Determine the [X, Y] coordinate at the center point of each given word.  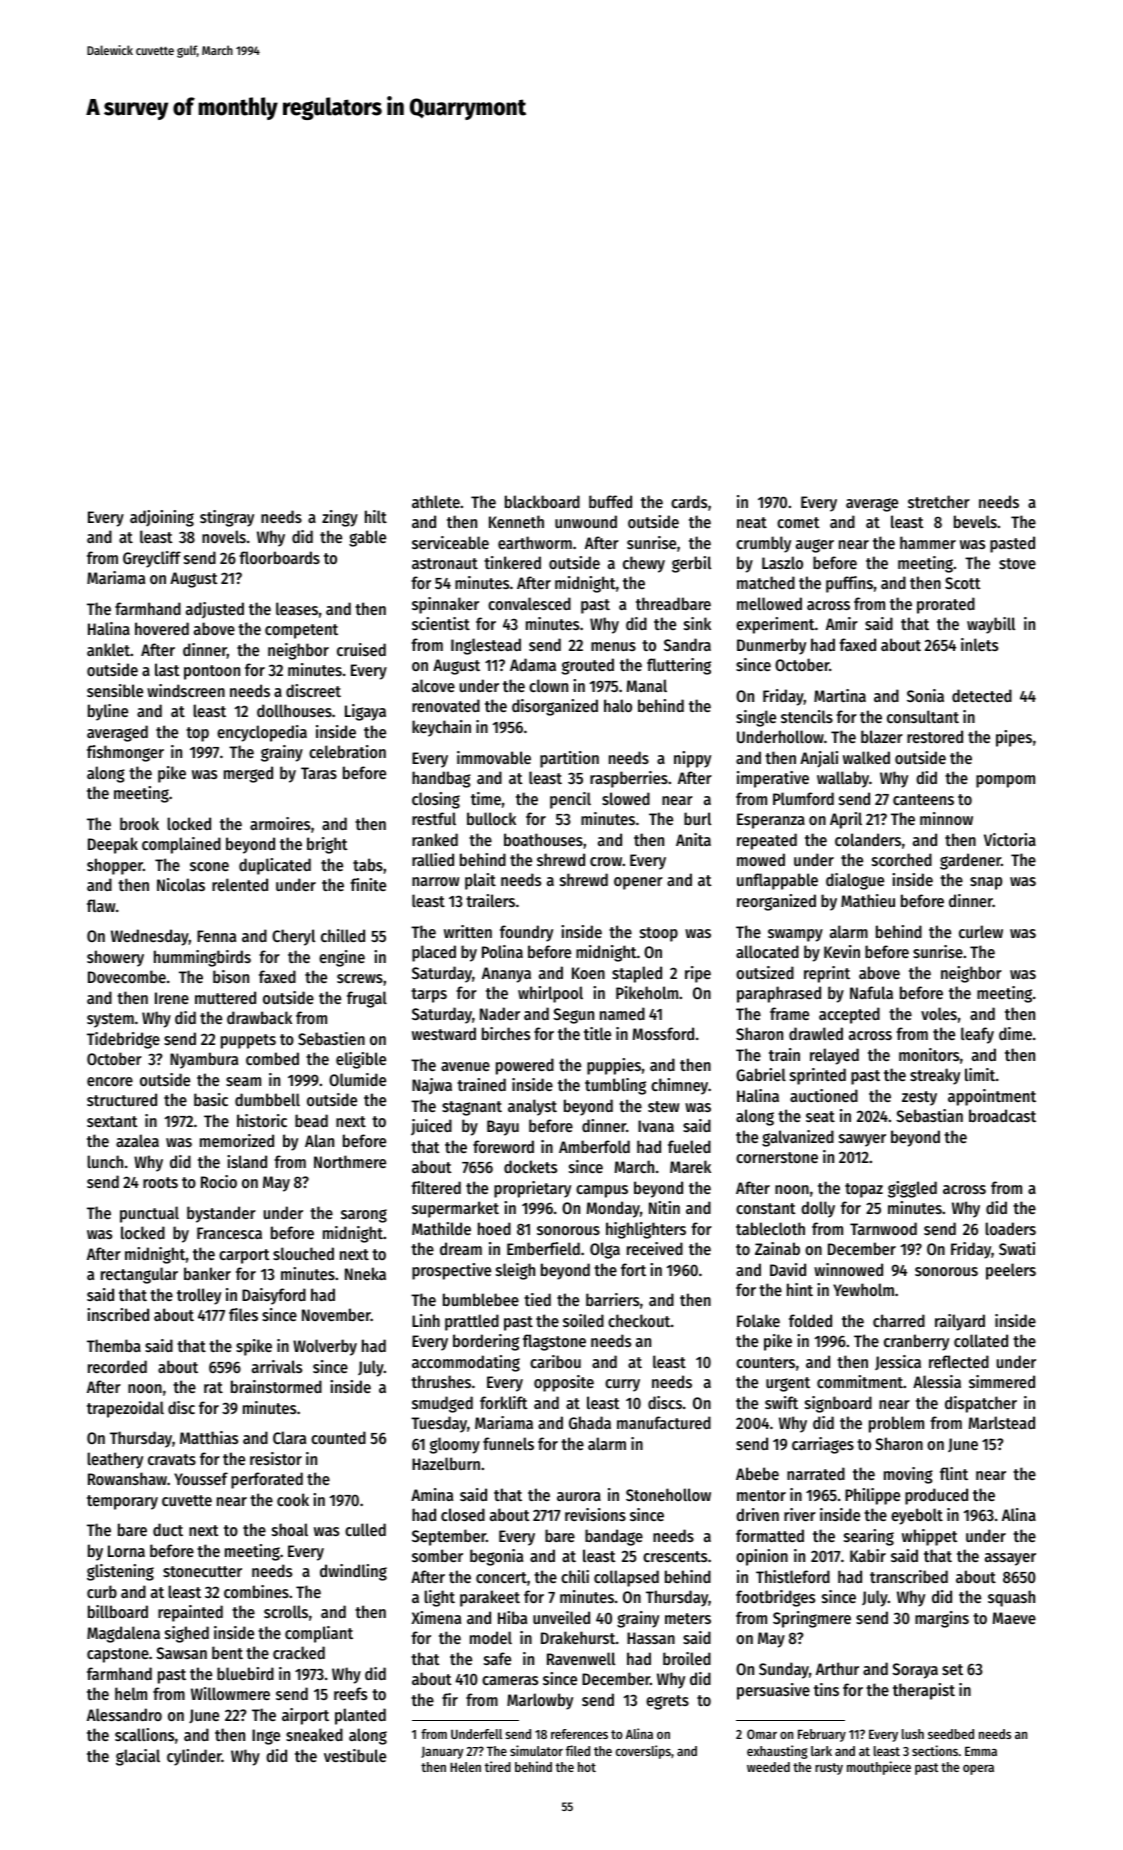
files [243, 1314]
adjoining [162, 518]
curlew [981, 931]
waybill [991, 625]
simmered [1002, 1381]
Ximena [436, 1617]
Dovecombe [127, 976]
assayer [1010, 1559]
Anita [693, 839]
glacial [138, 1757]
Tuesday [439, 1424]
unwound [586, 521]
